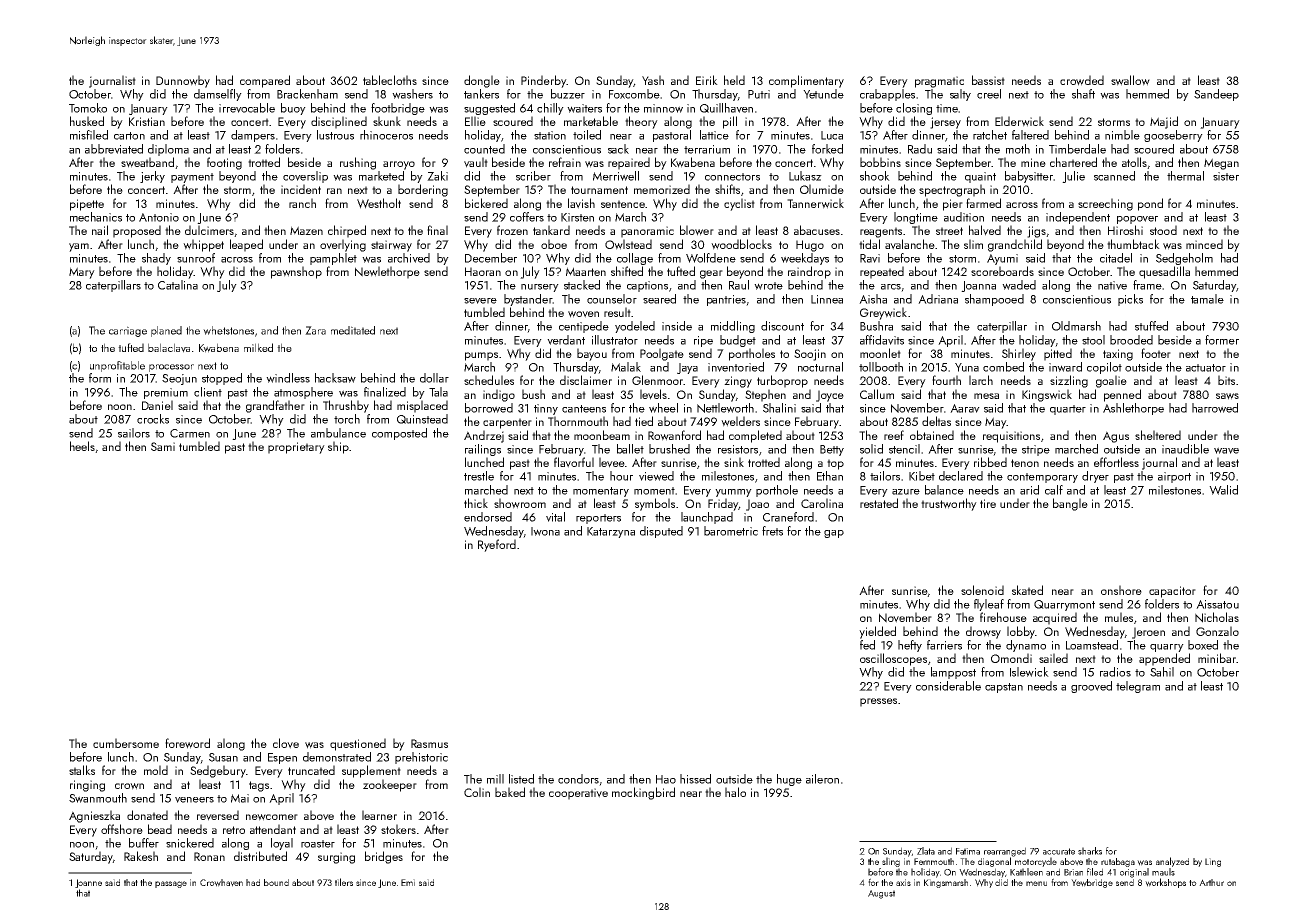  I want to click on independent, so click(1078, 218).
